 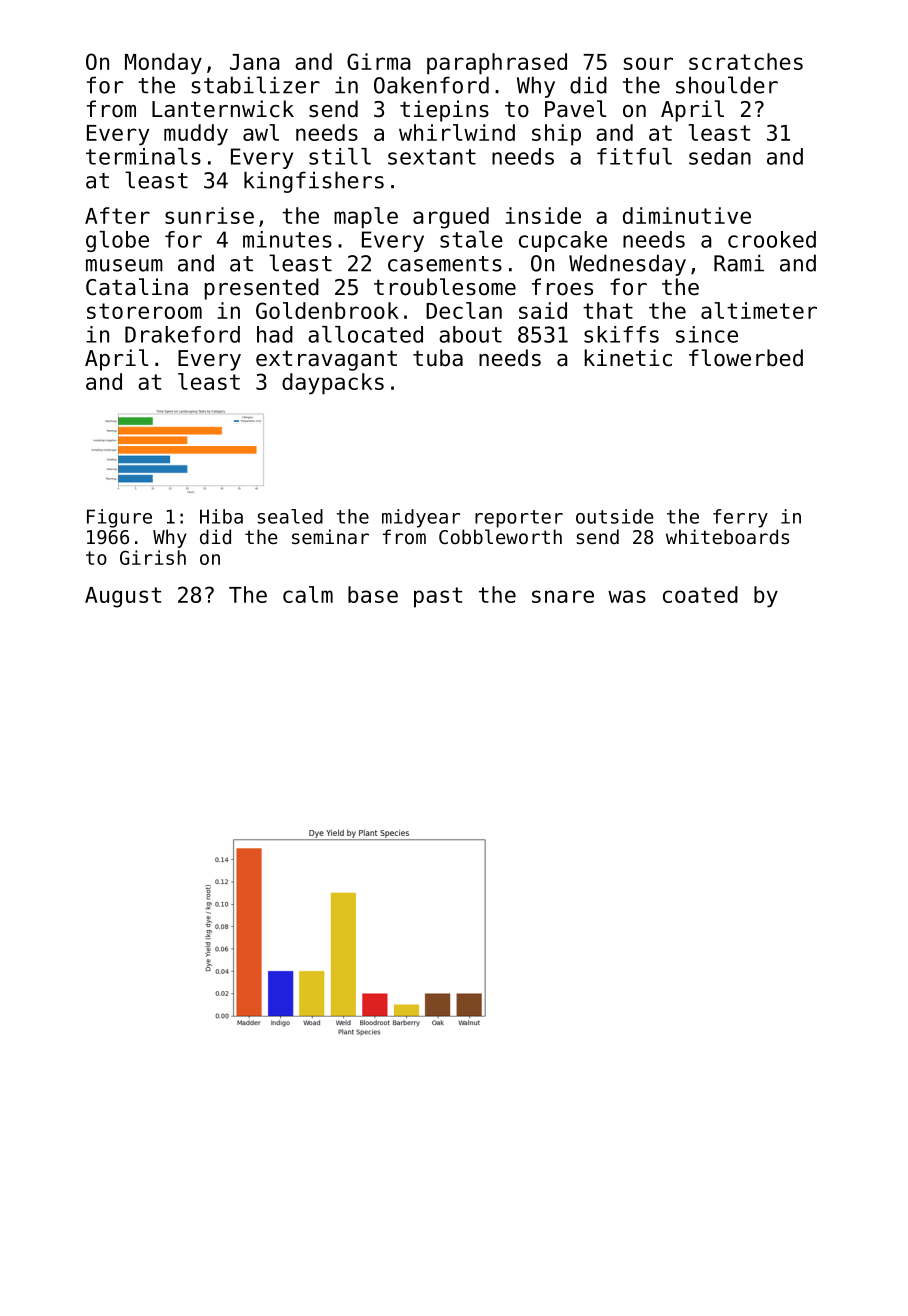 What do you see at coordinates (634, 156) in the screenshot?
I see `fitful` at bounding box center [634, 156].
